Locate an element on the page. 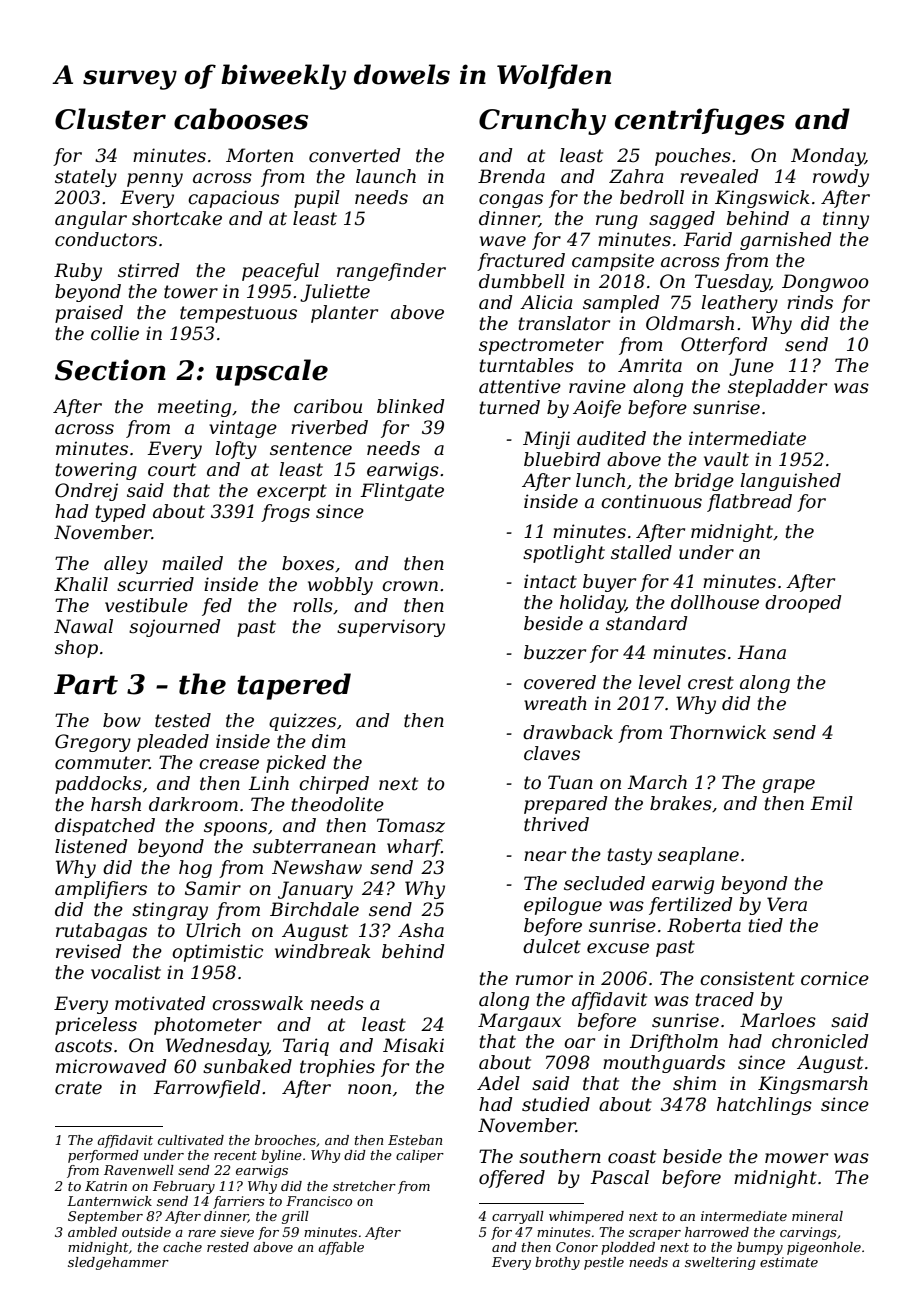 This document has height=1308, width=924. seaplane is located at coordinates (698, 856).
